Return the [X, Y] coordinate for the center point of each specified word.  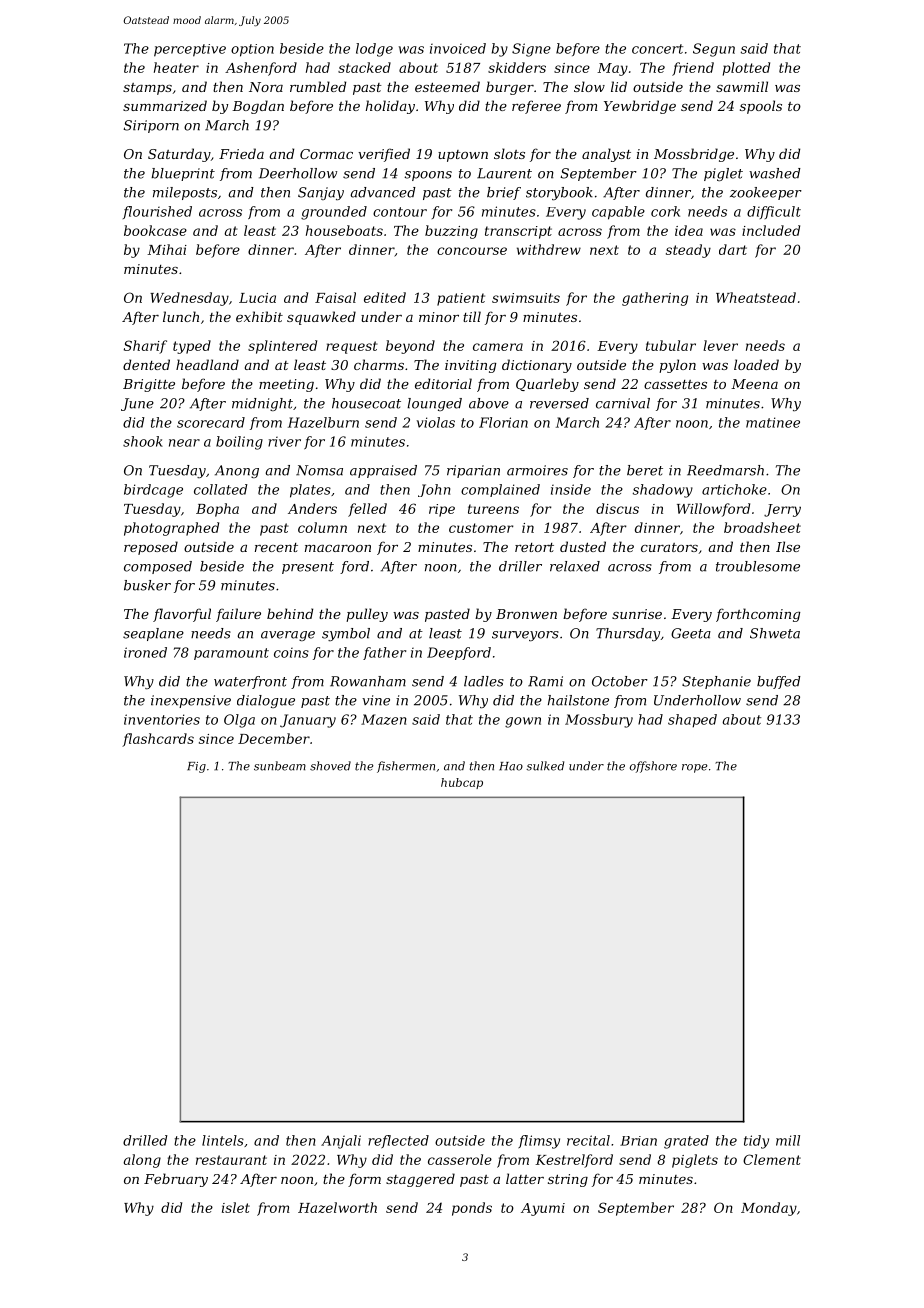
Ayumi [543, 1209]
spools [761, 107]
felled [367, 510]
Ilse [788, 546]
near [184, 443]
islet [236, 1207]
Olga [239, 721]
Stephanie [716, 682]
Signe [531, 50]
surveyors [525, 636]
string [568, 1180]
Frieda [241, 153]
